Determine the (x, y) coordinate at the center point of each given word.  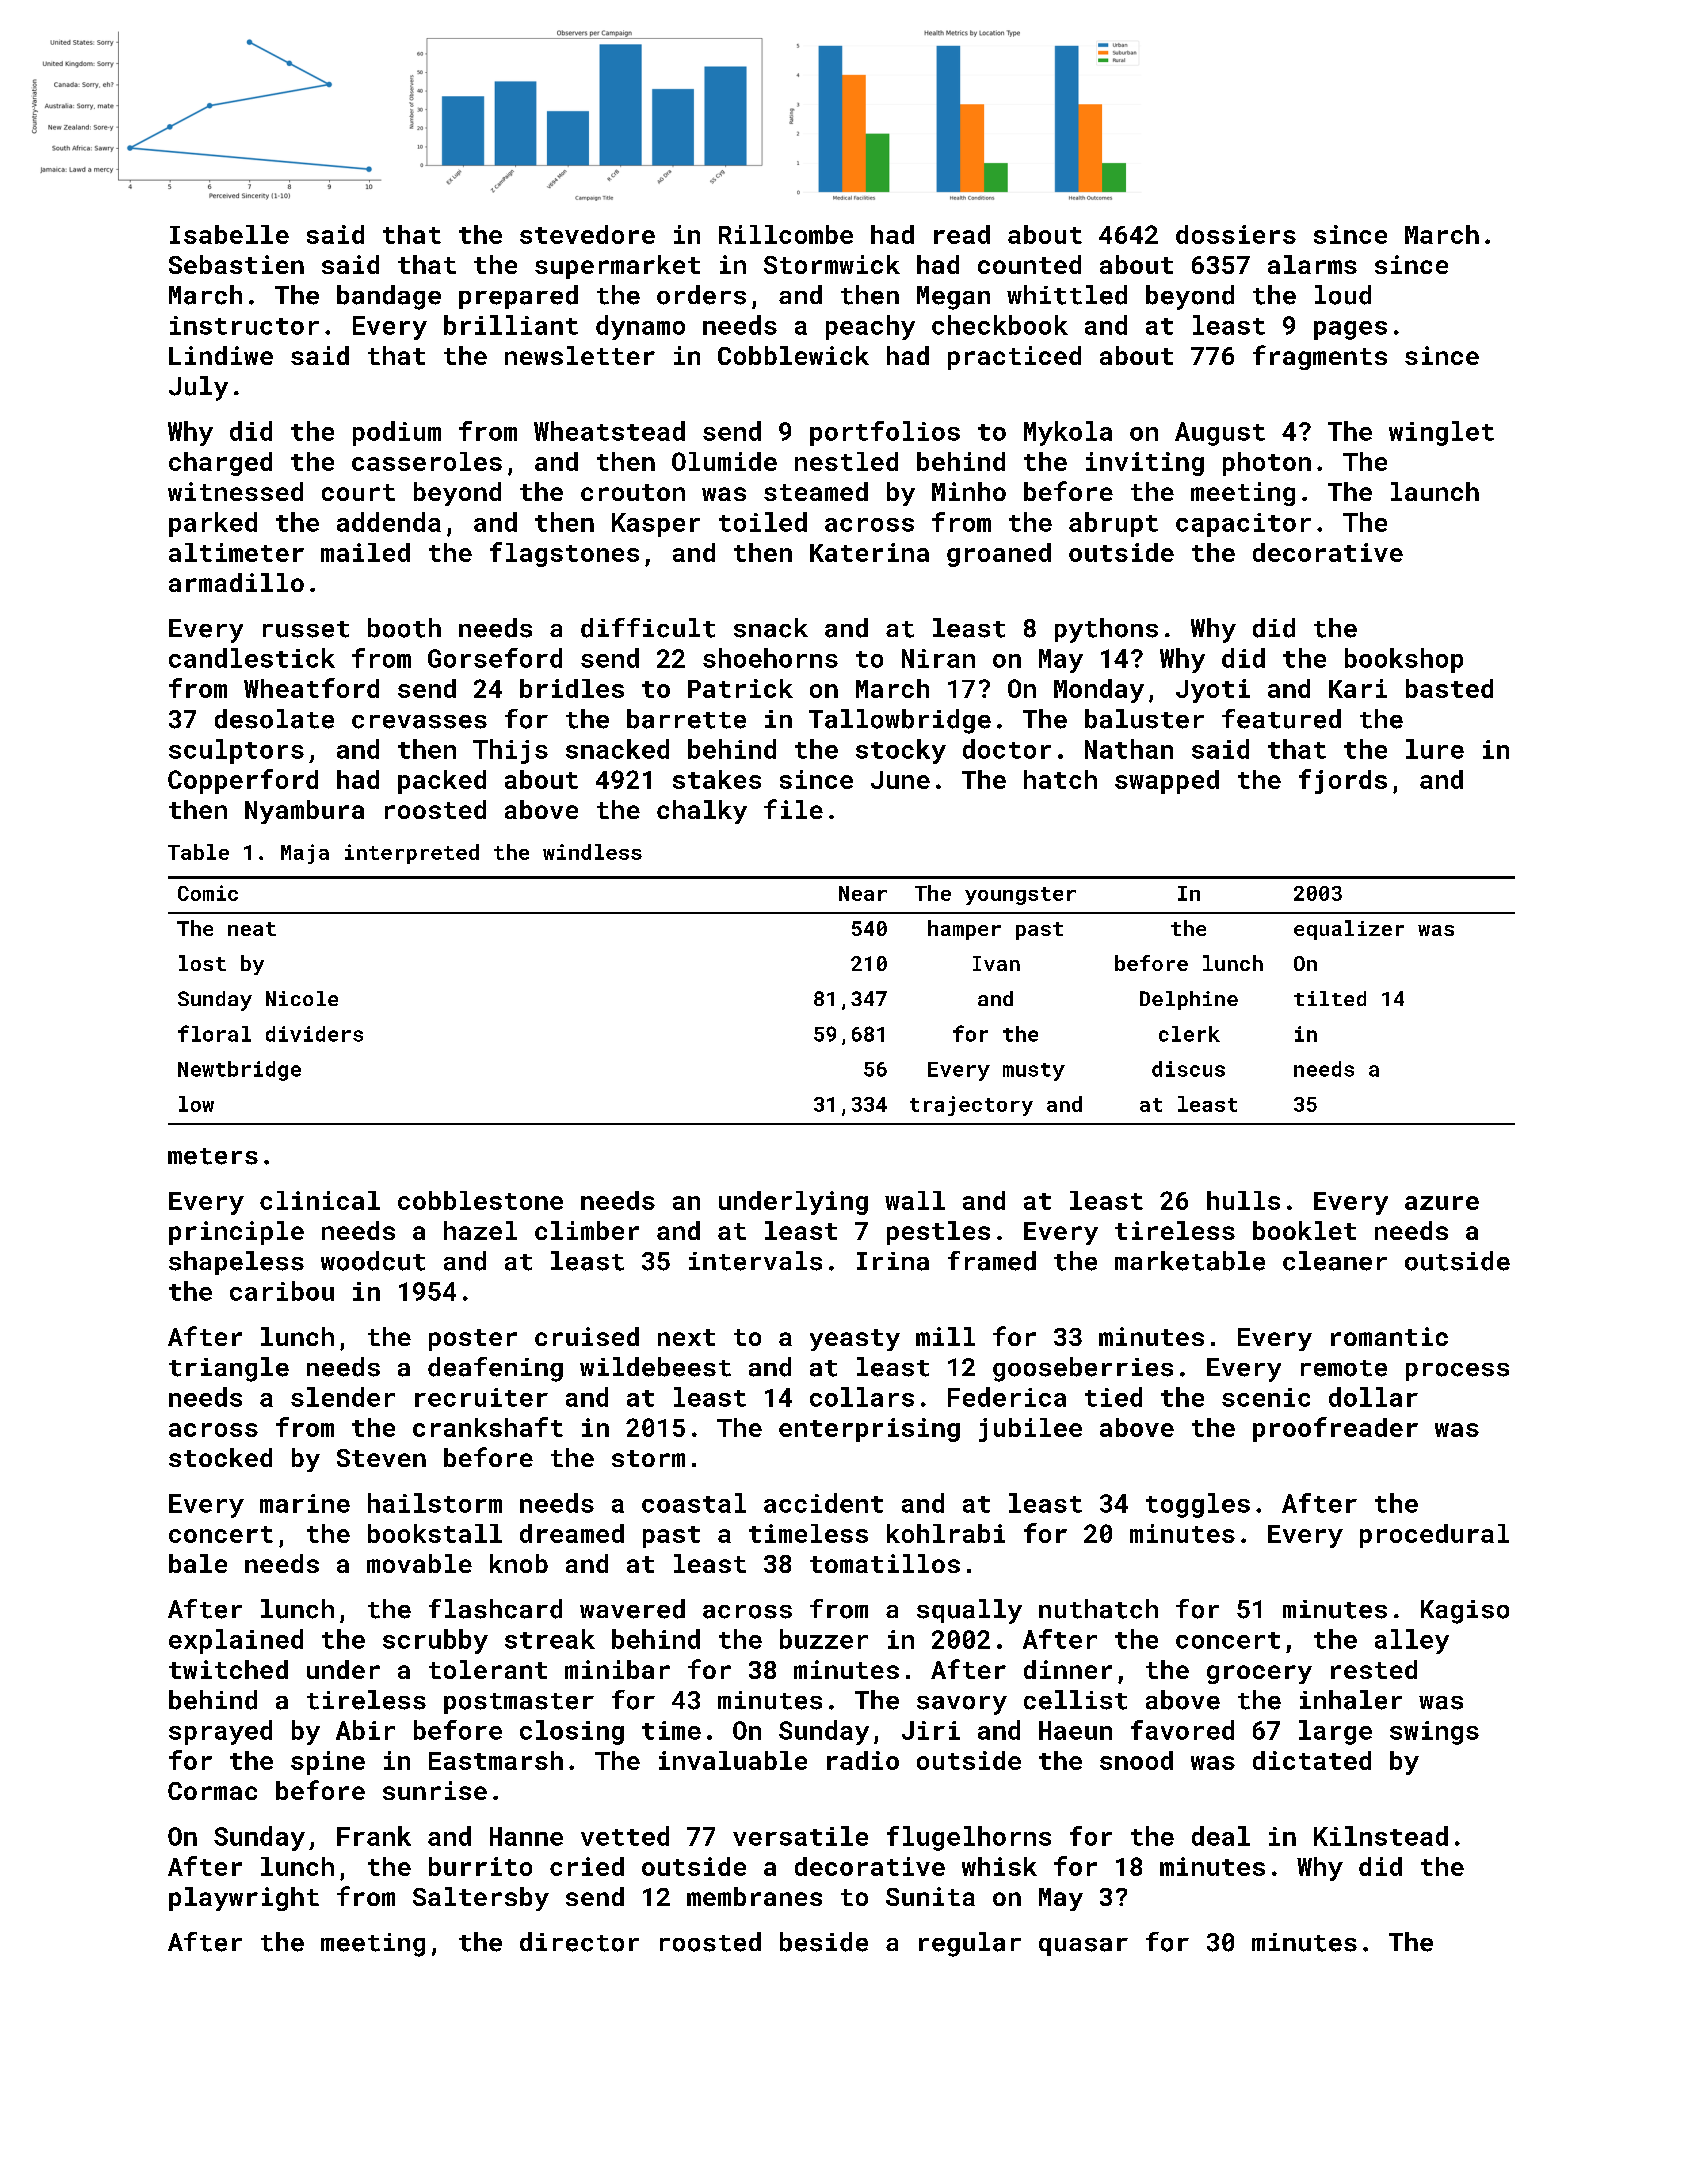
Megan (953, 298)
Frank (374, 1836)
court (358, 492)
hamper (964, 930)
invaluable (733, 1760)
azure (1442, 1203)
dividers (314, 1034)
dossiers (1236, 234)
